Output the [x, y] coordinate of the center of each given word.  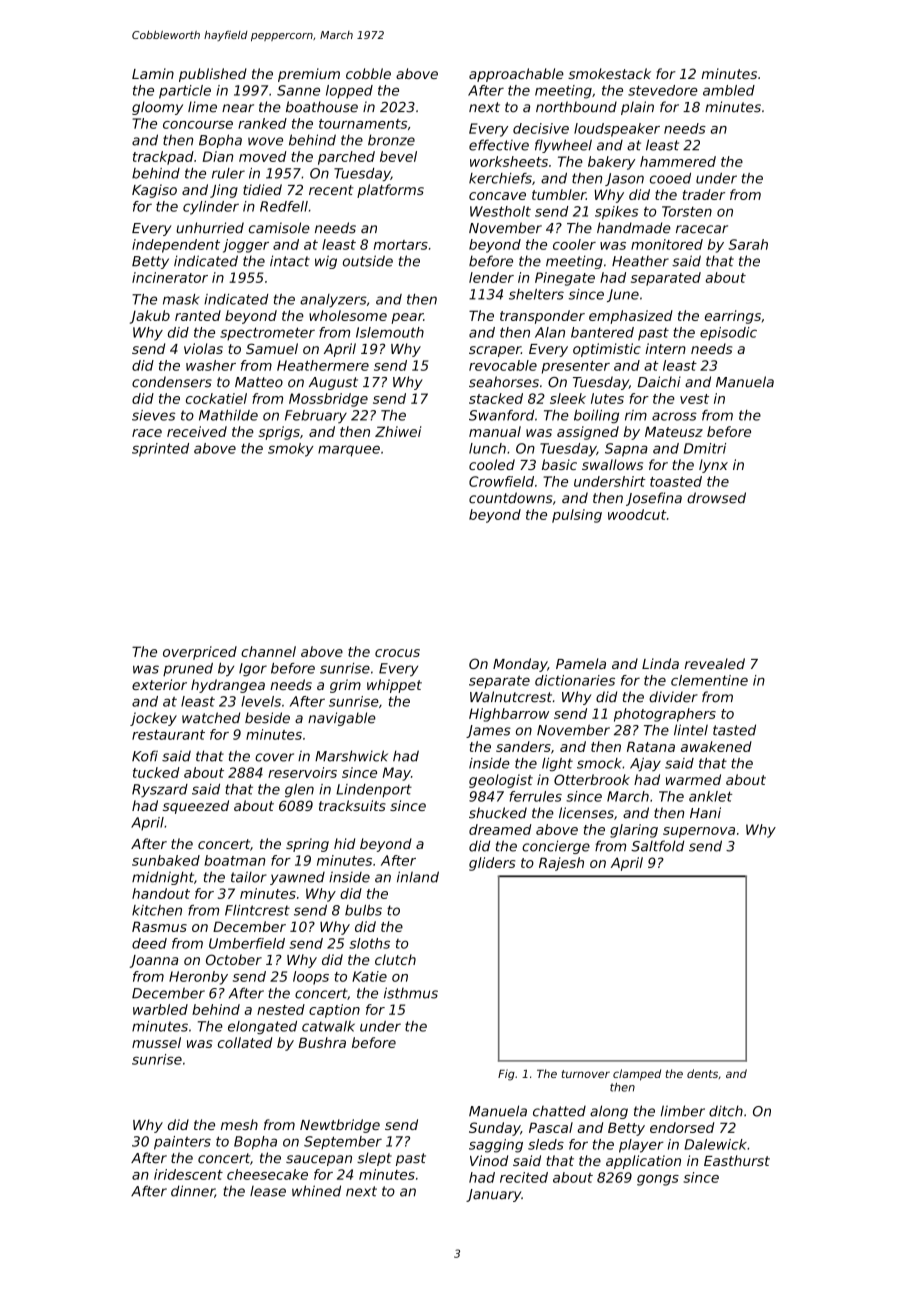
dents [702, 1073]
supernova [699, 832]
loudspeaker [617, 130]
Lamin [153, 73]
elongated [262, 1028]
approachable [516, 75]
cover [274, 757]
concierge [556, 847]
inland [418, 877]
